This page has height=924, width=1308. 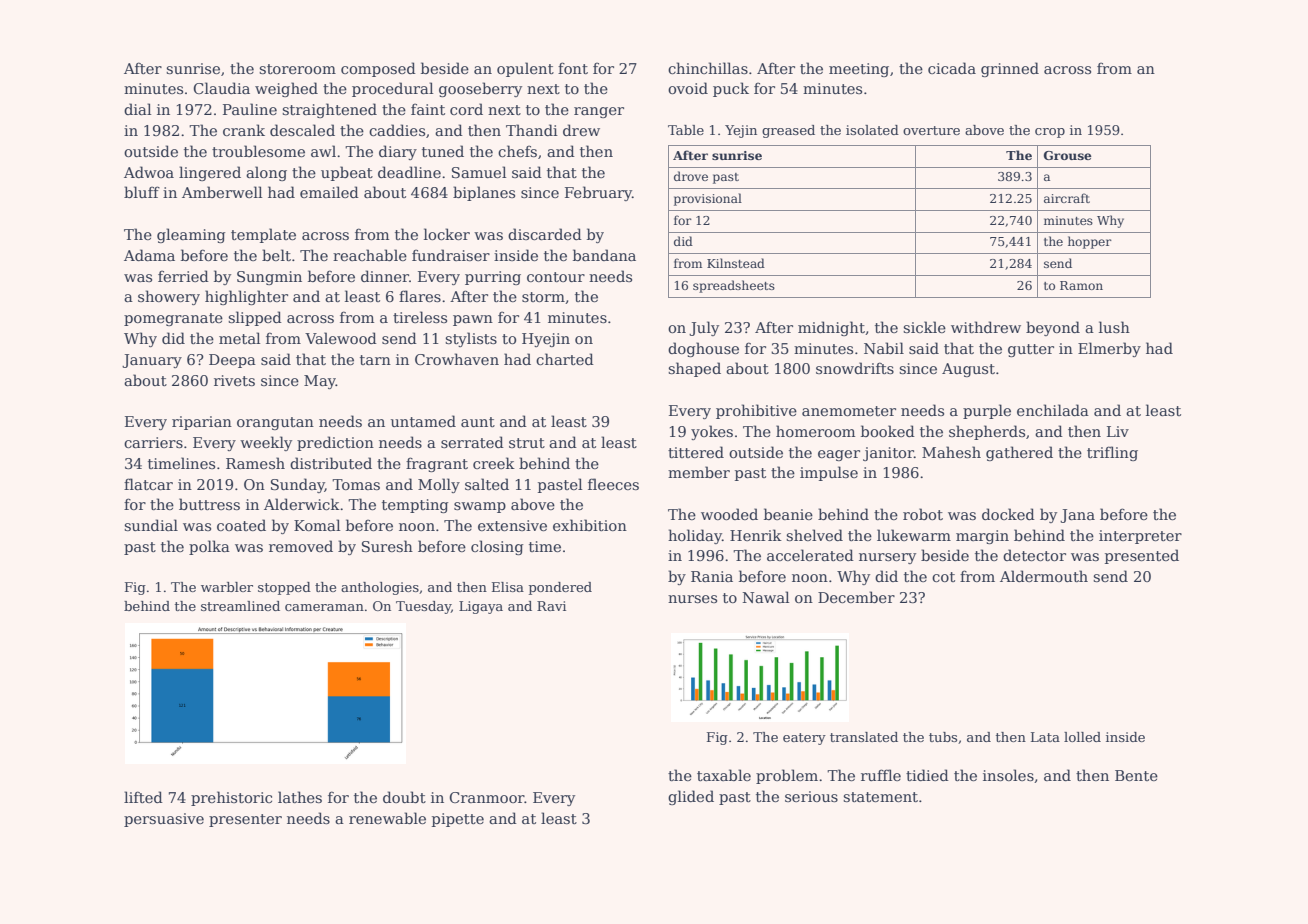 I want to click on drove, so click(x=691, y=176).
